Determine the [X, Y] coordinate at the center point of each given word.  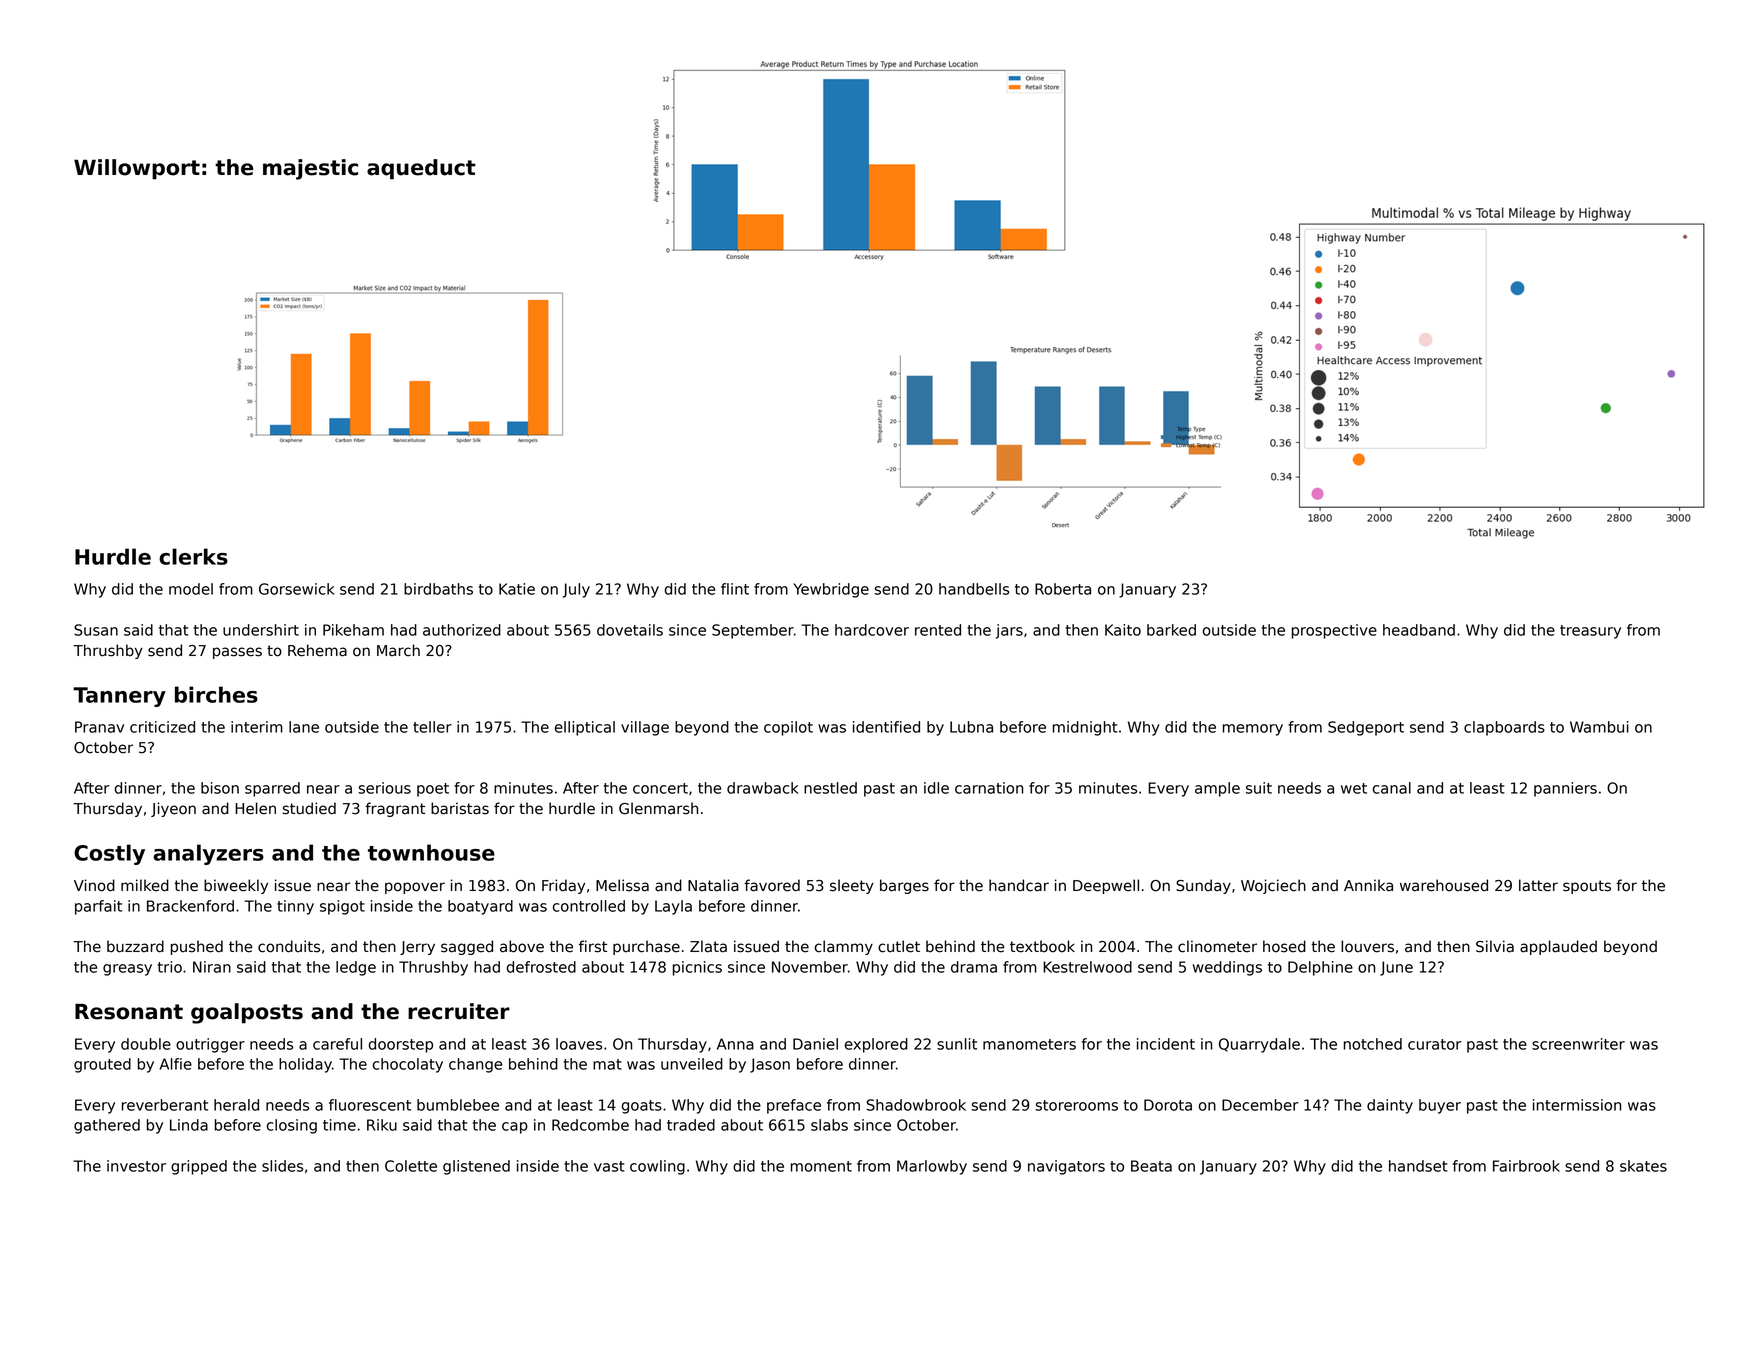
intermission [1577, 1105]
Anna [735, 1044]
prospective [1334, 631]
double [146, 1044]
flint [735, 589]
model [191, 589]
